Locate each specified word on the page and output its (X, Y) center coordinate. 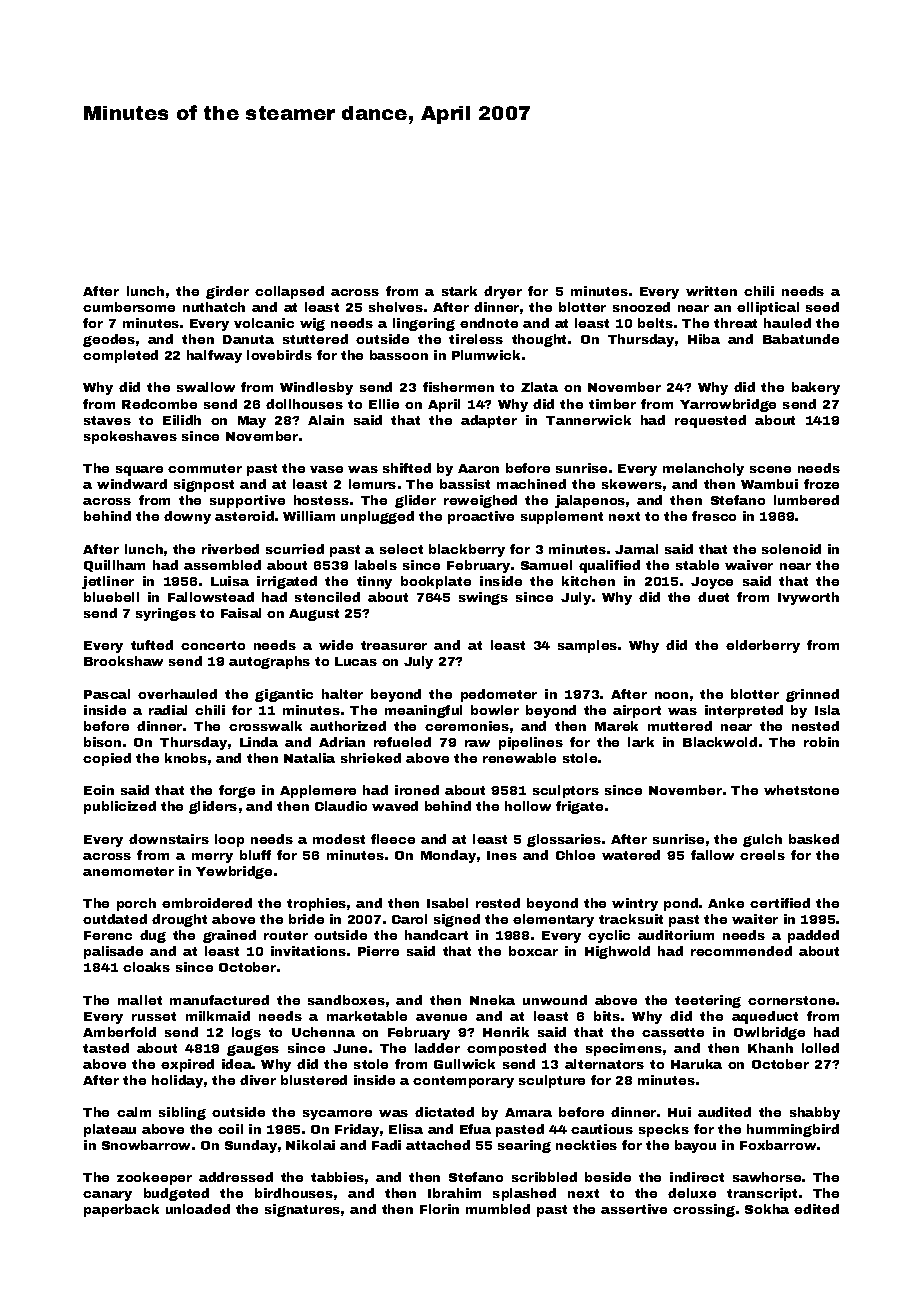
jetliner (108, 582)
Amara (528, 1112)
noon (671, 695)
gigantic (284, 695)
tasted (106, 1048)
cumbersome (129, 307)
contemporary (463, 1082)
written (711, 291)
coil (230, 1129)
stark (459, 291)
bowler (495, 710)
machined (531, 484)
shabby (815, 1113)
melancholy (703, 469)
